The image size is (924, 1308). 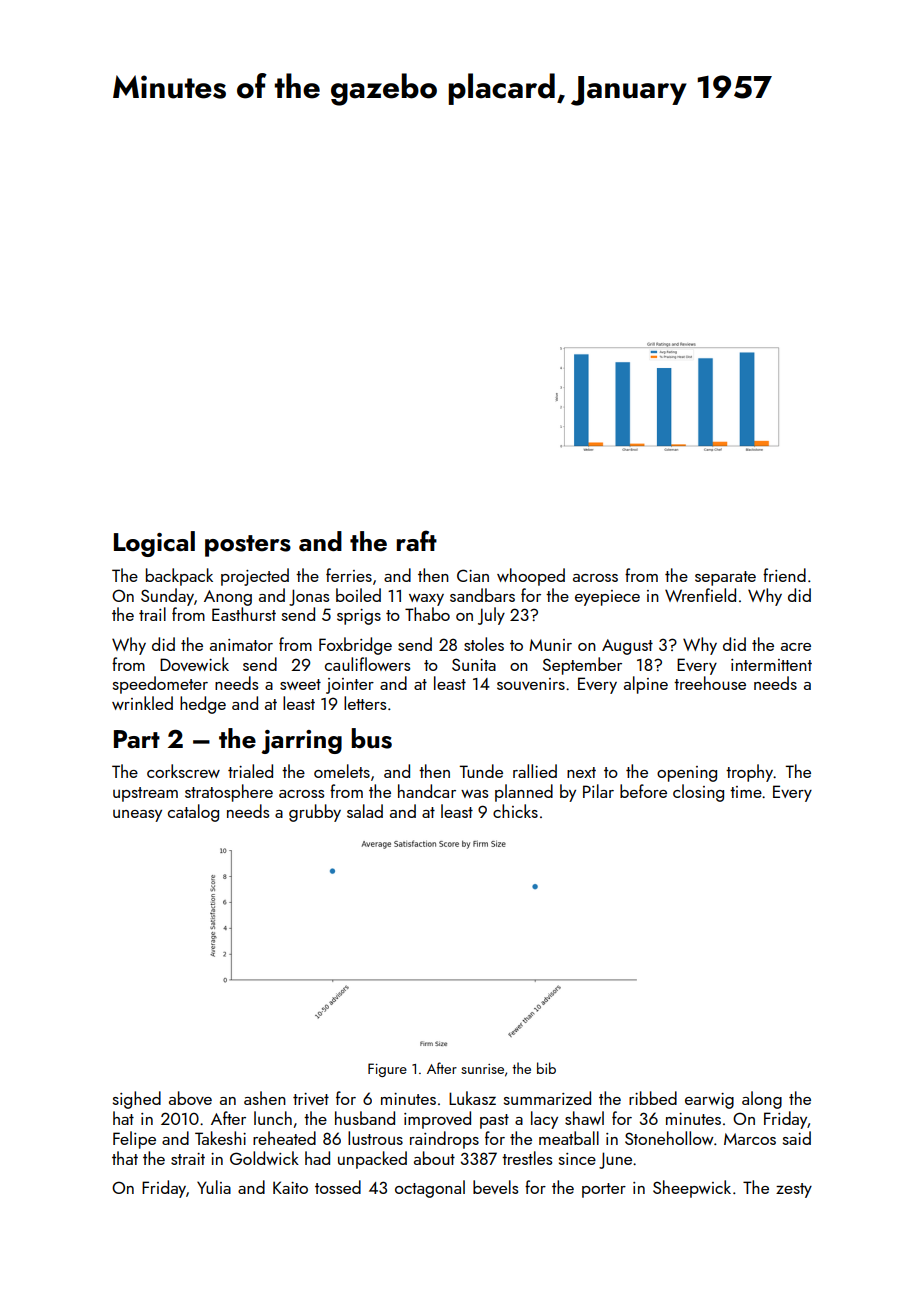 I want to click on Sunita, so click(x=474, y=664).
